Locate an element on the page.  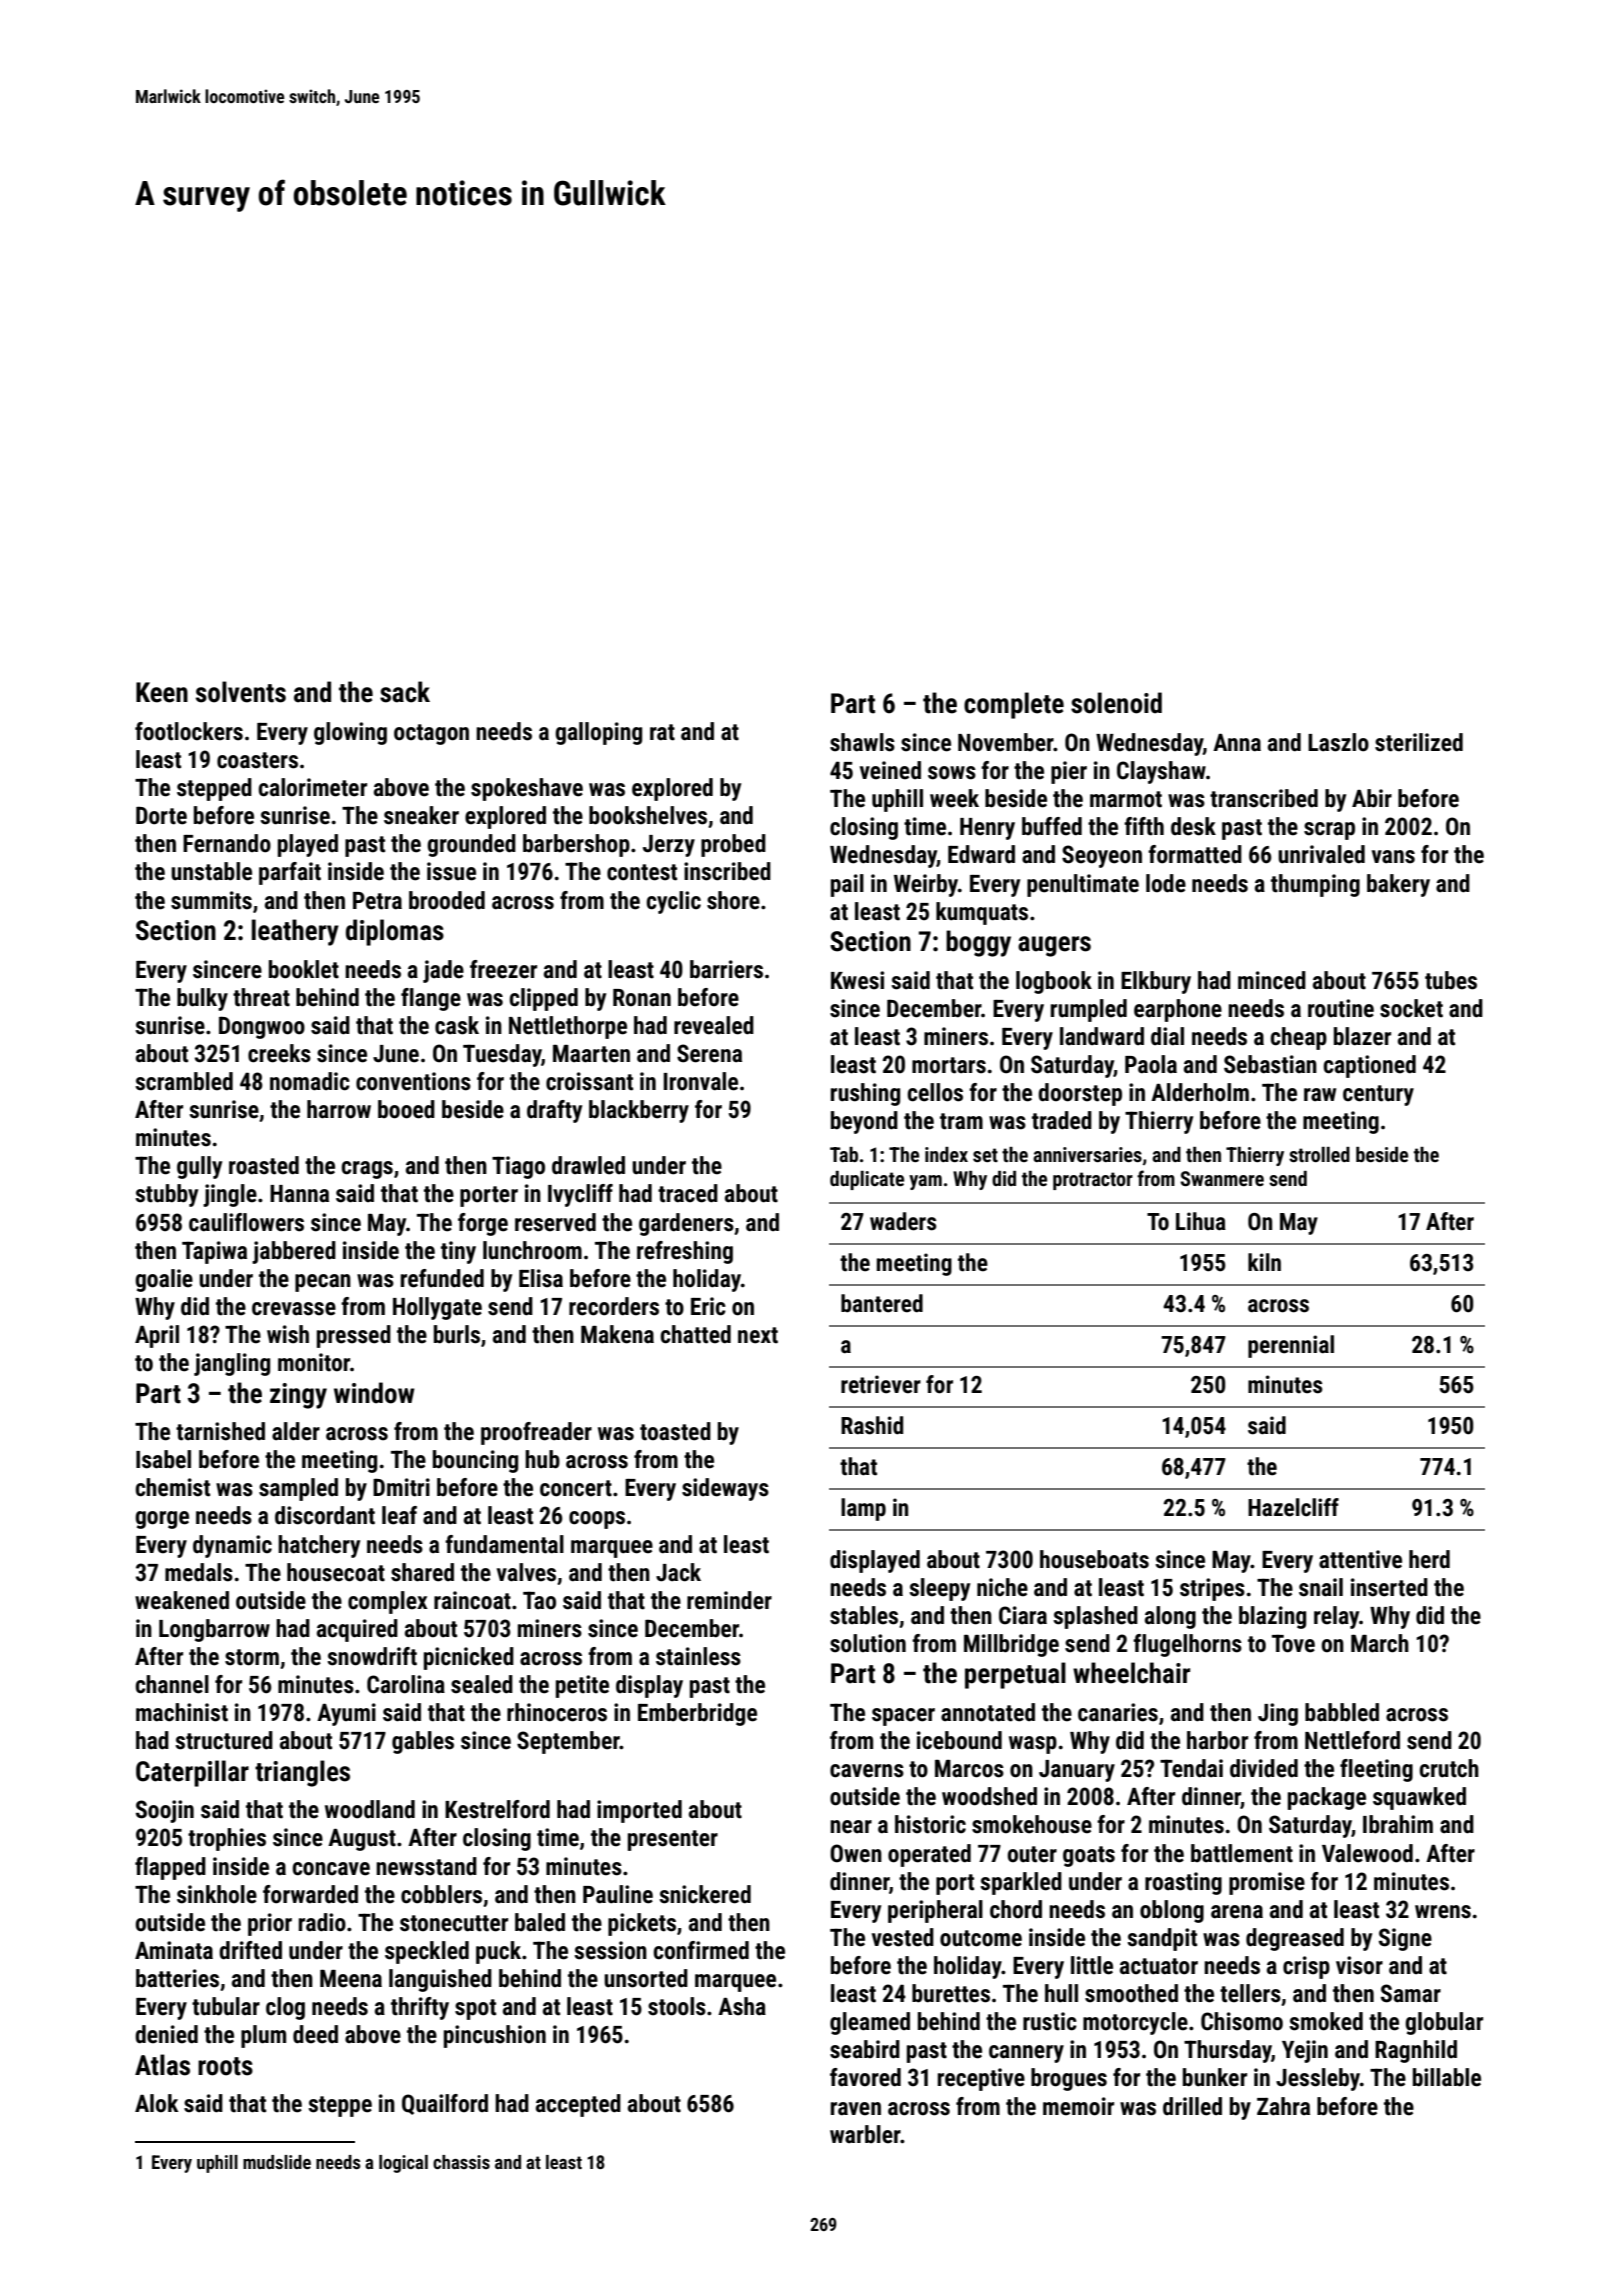
sack is located at coordinates (405, 692).
